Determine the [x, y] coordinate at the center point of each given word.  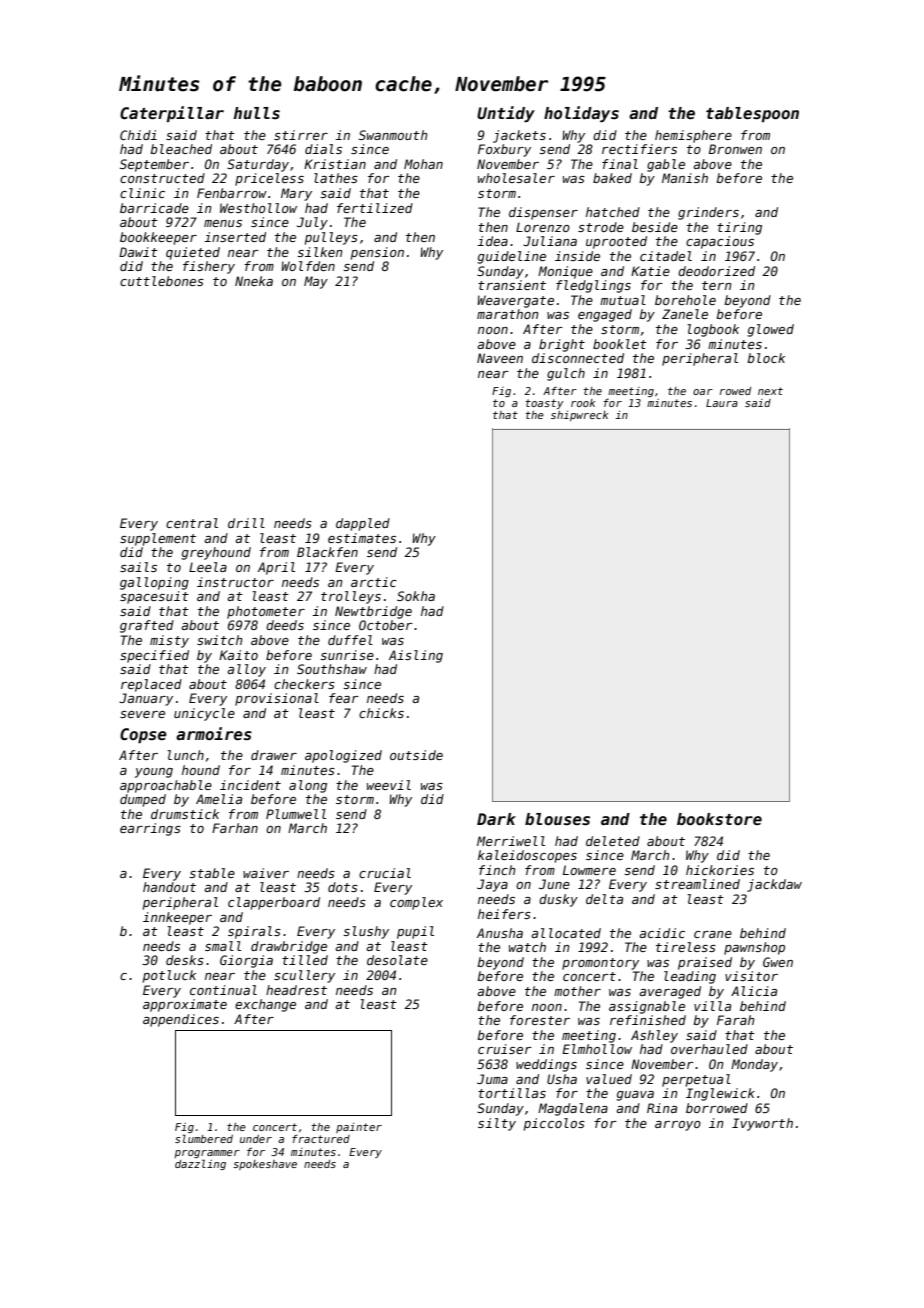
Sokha [416, 596]
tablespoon [752, 114]
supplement [158, 539]
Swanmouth [393, 135]
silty [497, 1124]
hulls [257, 113]
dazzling [200, 1164]
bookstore [719, 819]
